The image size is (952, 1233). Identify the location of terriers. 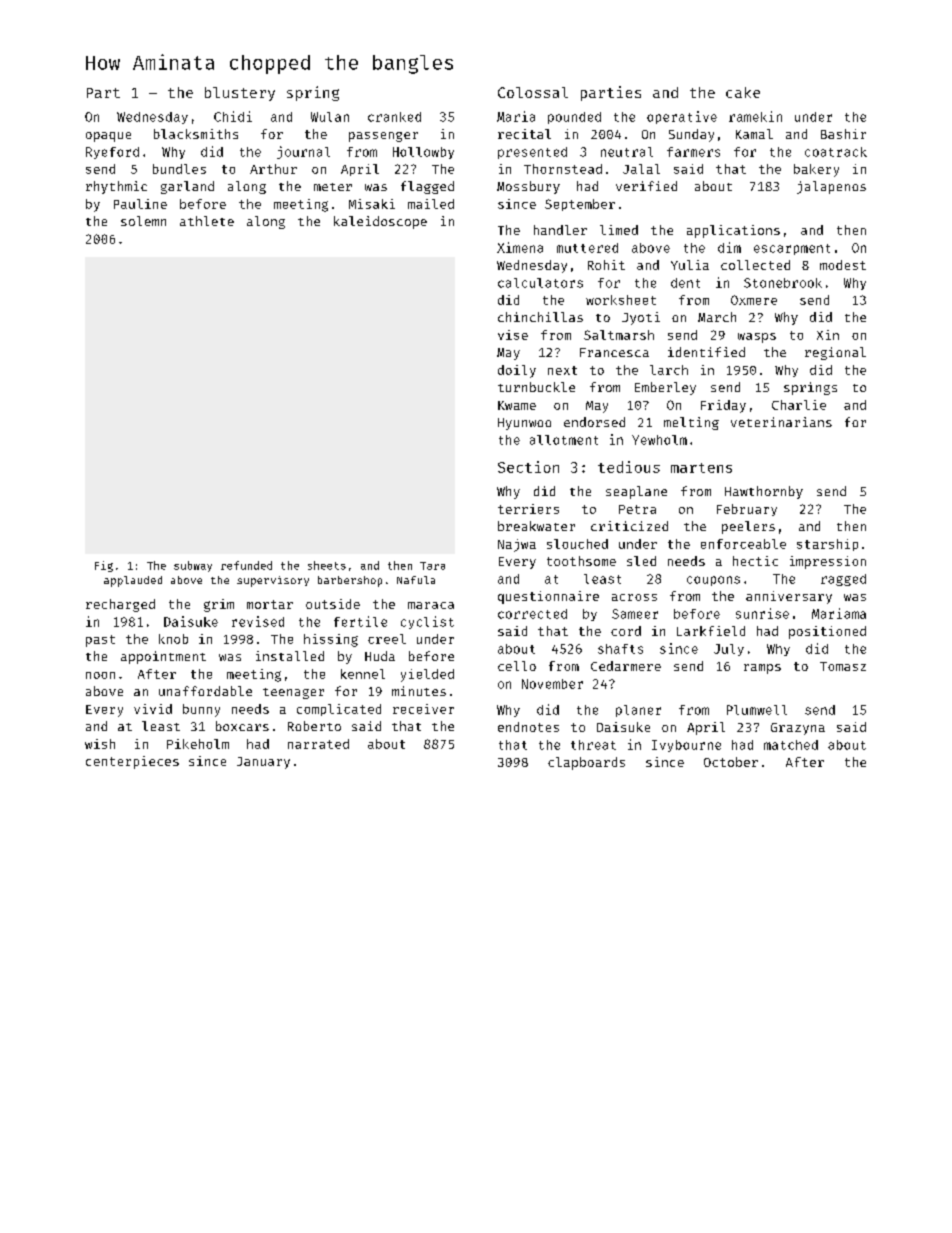
(528, 509).
